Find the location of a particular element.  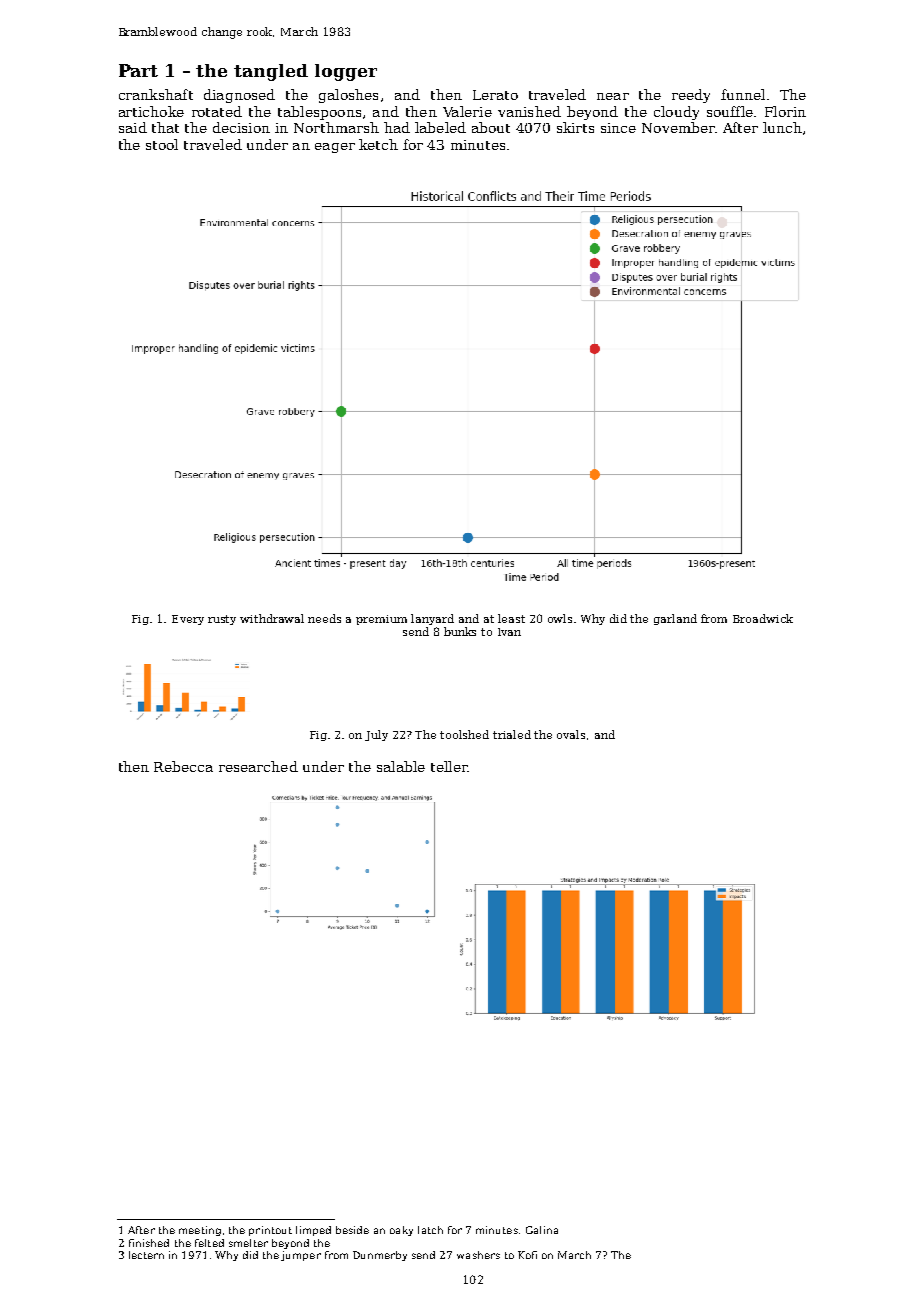

printout is located at coordinates (270, 1231).
